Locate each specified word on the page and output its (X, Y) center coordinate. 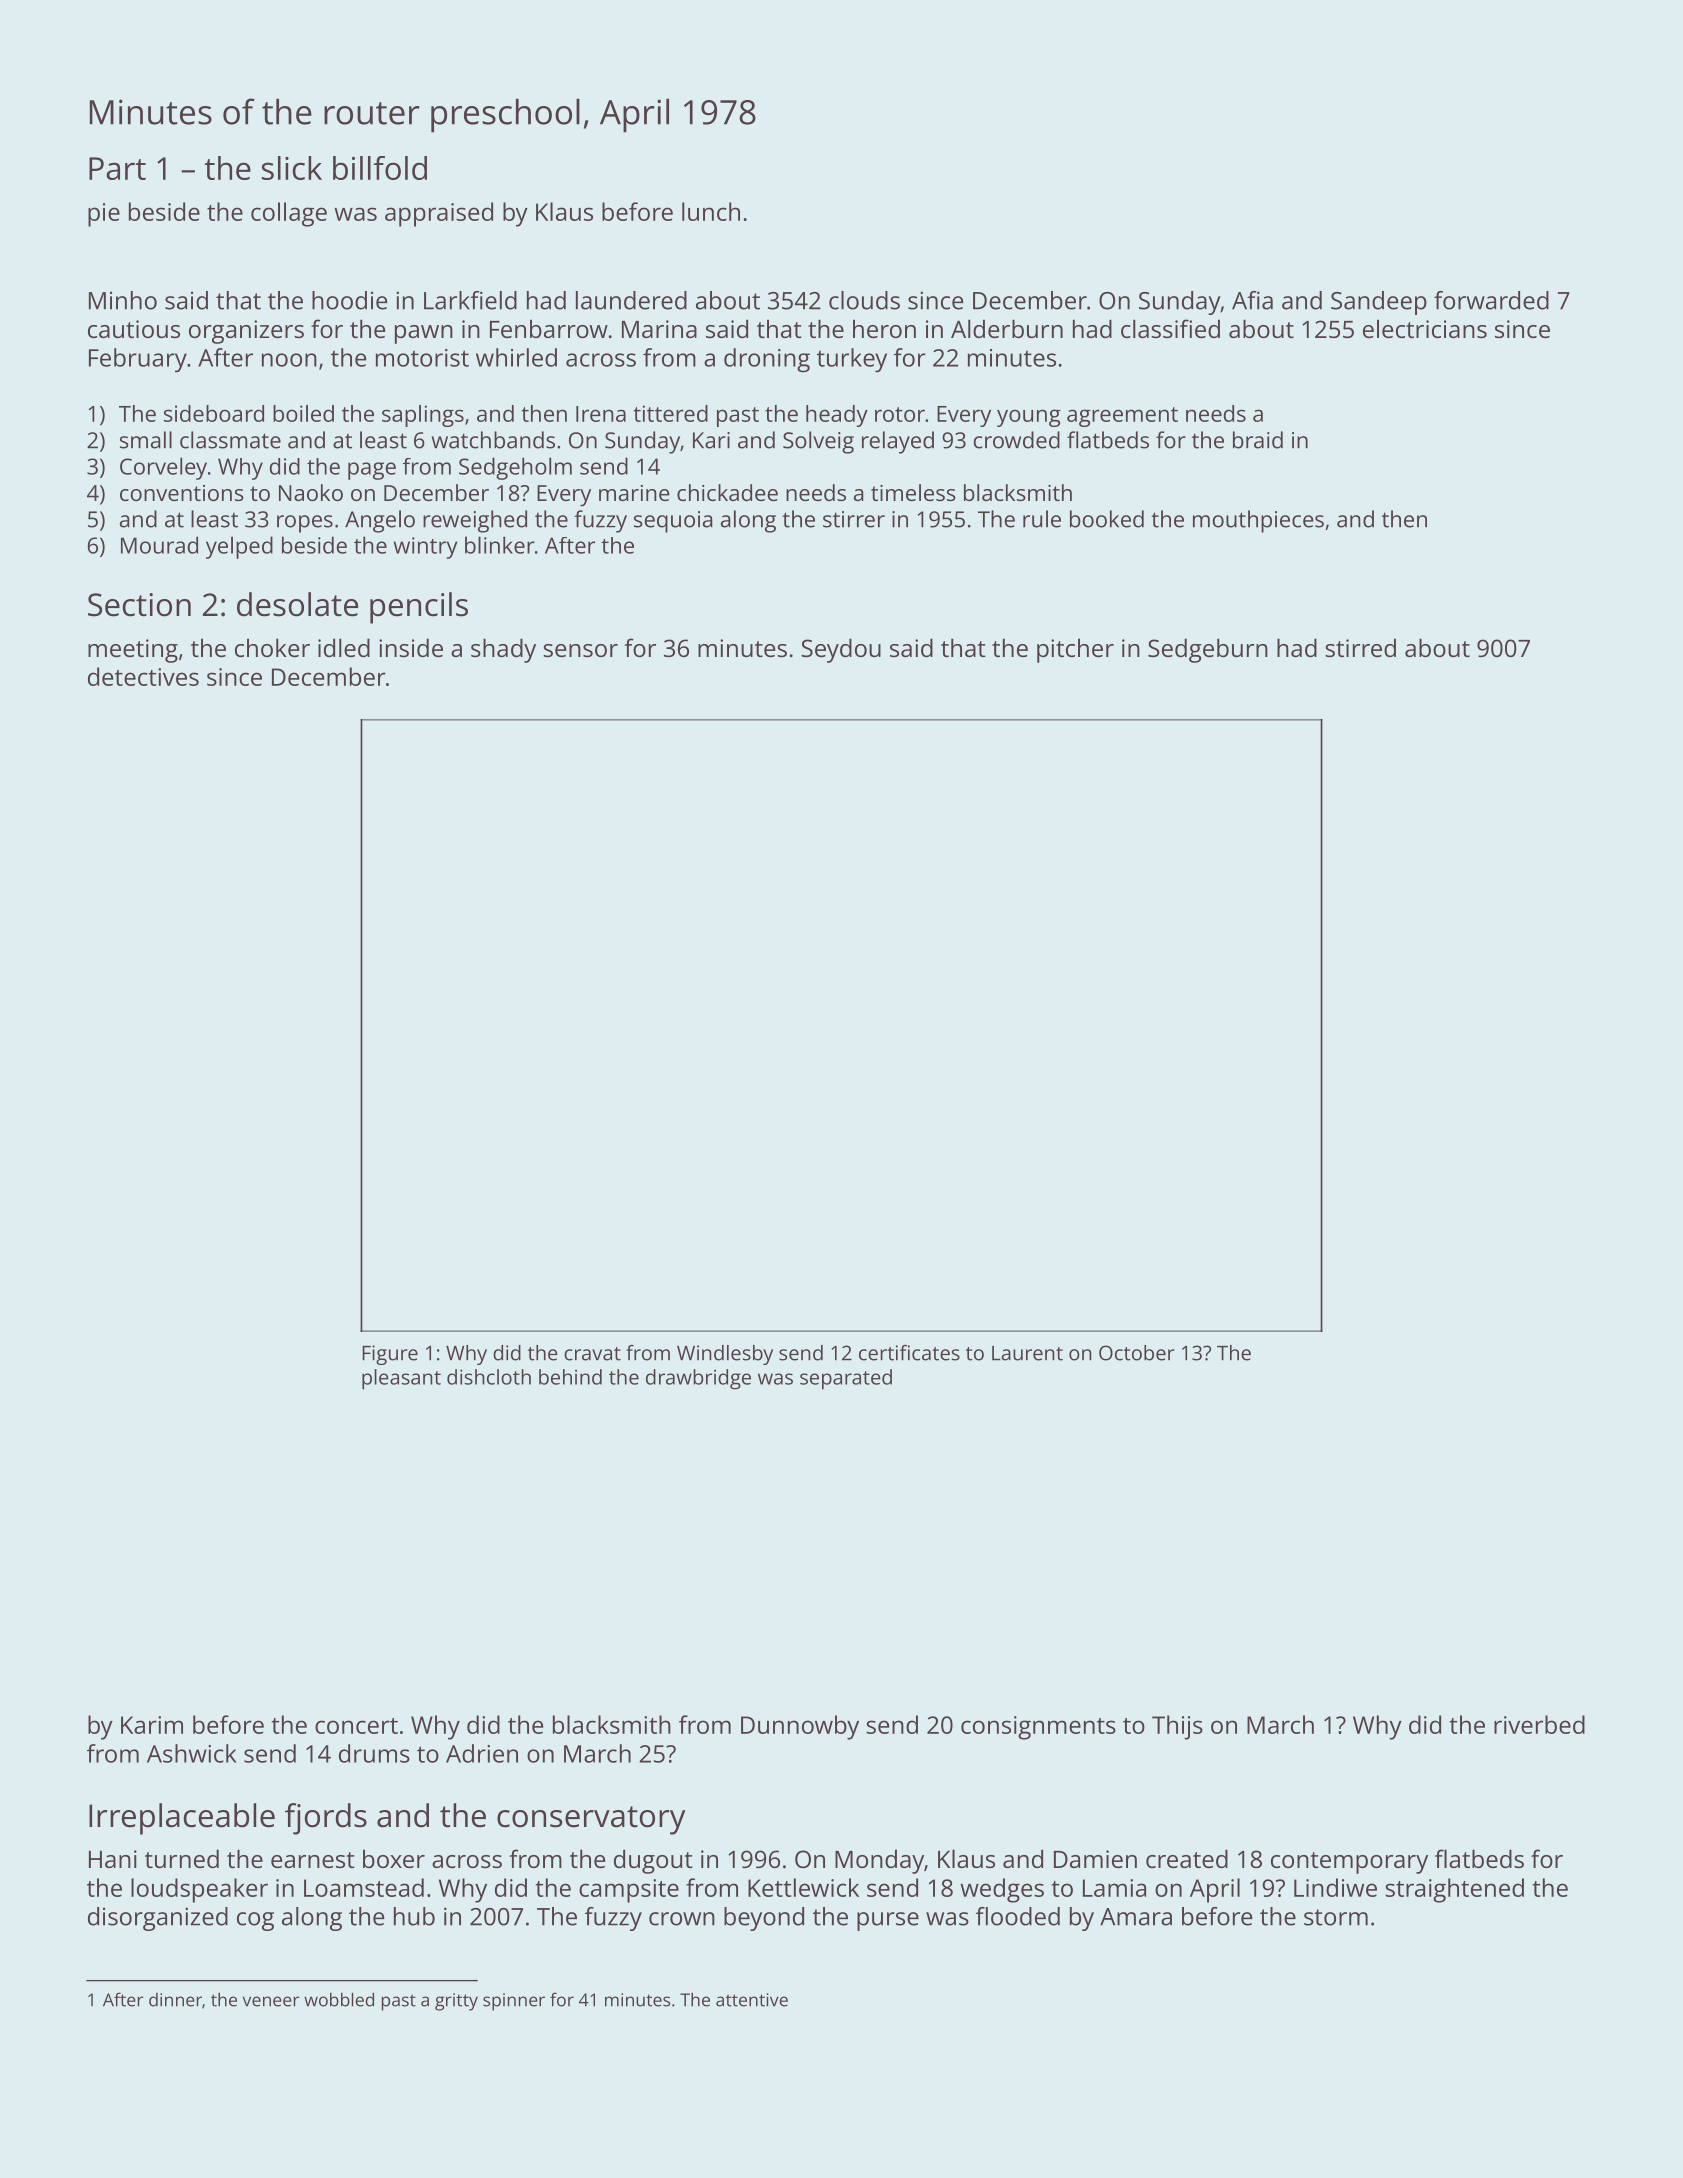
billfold (380, 168)
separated (846, 1379)
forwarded (1491, 300)
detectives (143, 676)
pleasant (401, 1379)
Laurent (1027, 1353)
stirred (1360, 647)
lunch (711, 211)
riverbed (1539, 1724)
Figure (390, 1355)
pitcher (1075, 650)
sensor (580, 650)
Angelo (380, 521)
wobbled (339, 1999)
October (1137, 1353)
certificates (909, 1353)
